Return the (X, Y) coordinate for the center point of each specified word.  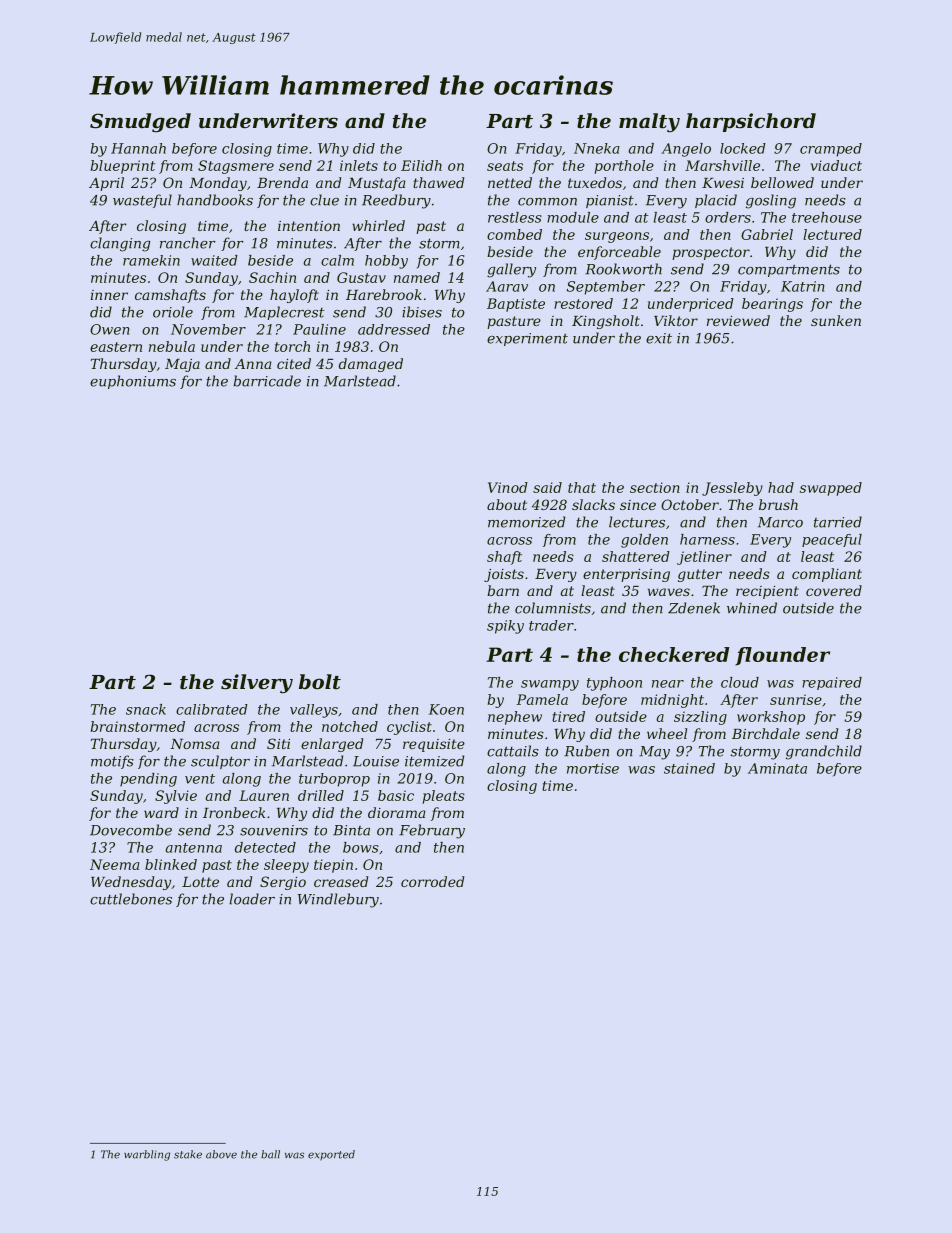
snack (146, 709)
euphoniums (133, 382)
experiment (527, 339)
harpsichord (751, 122)
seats (505, 166)
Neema (114, 864)
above (221, 1154)
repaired (832, 683)
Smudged (140, 123)
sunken (836, 320)
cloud (740, 682)
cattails (513, 751)
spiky (505, 627)
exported (331, 1155)
